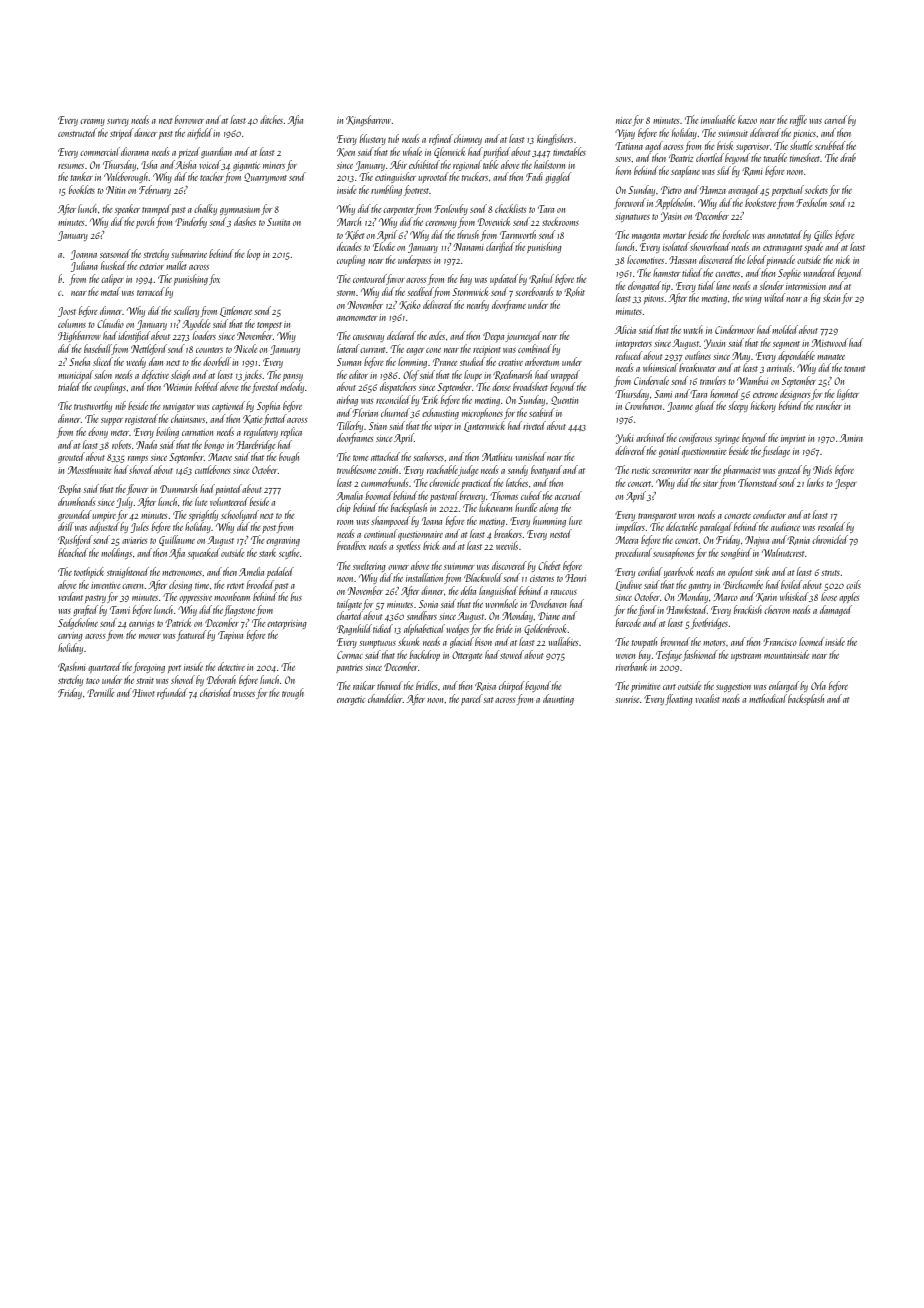 This screenshot has width=924, height=1308. I want to click on Kingsbarrow, so click(368, 120).
